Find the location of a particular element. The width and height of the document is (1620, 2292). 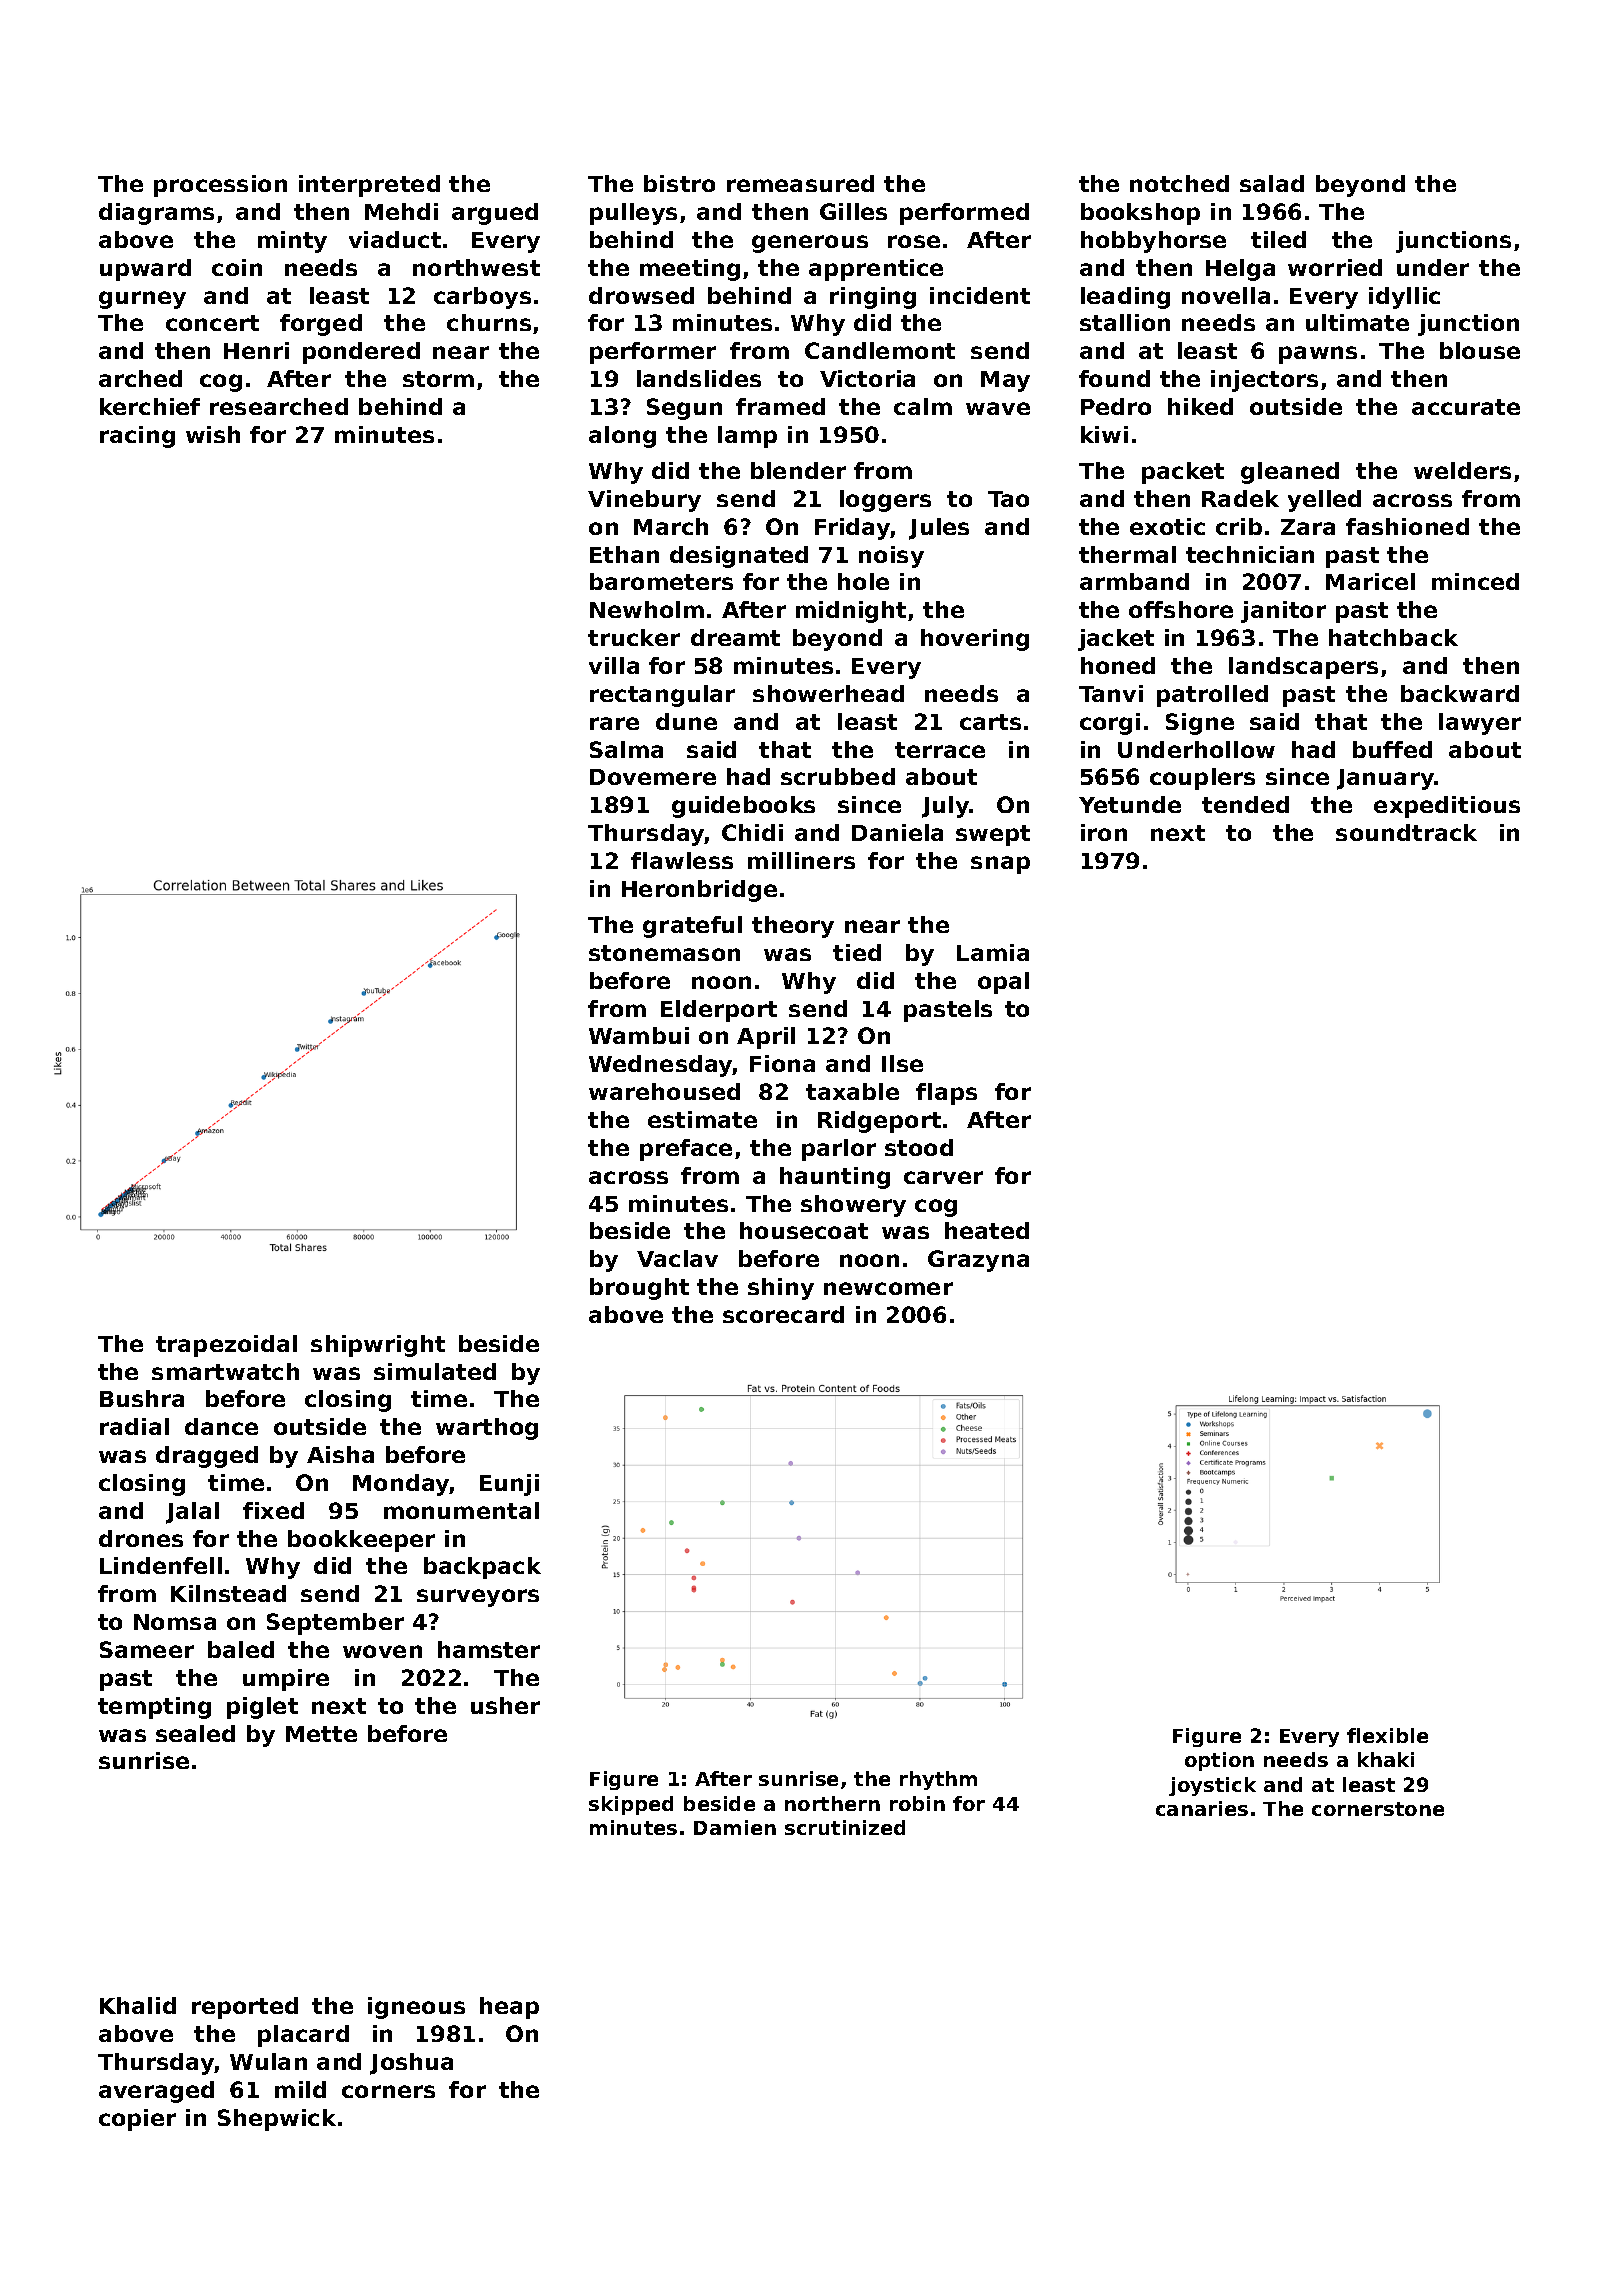

Victoria is located at coordinates (867, 378).
